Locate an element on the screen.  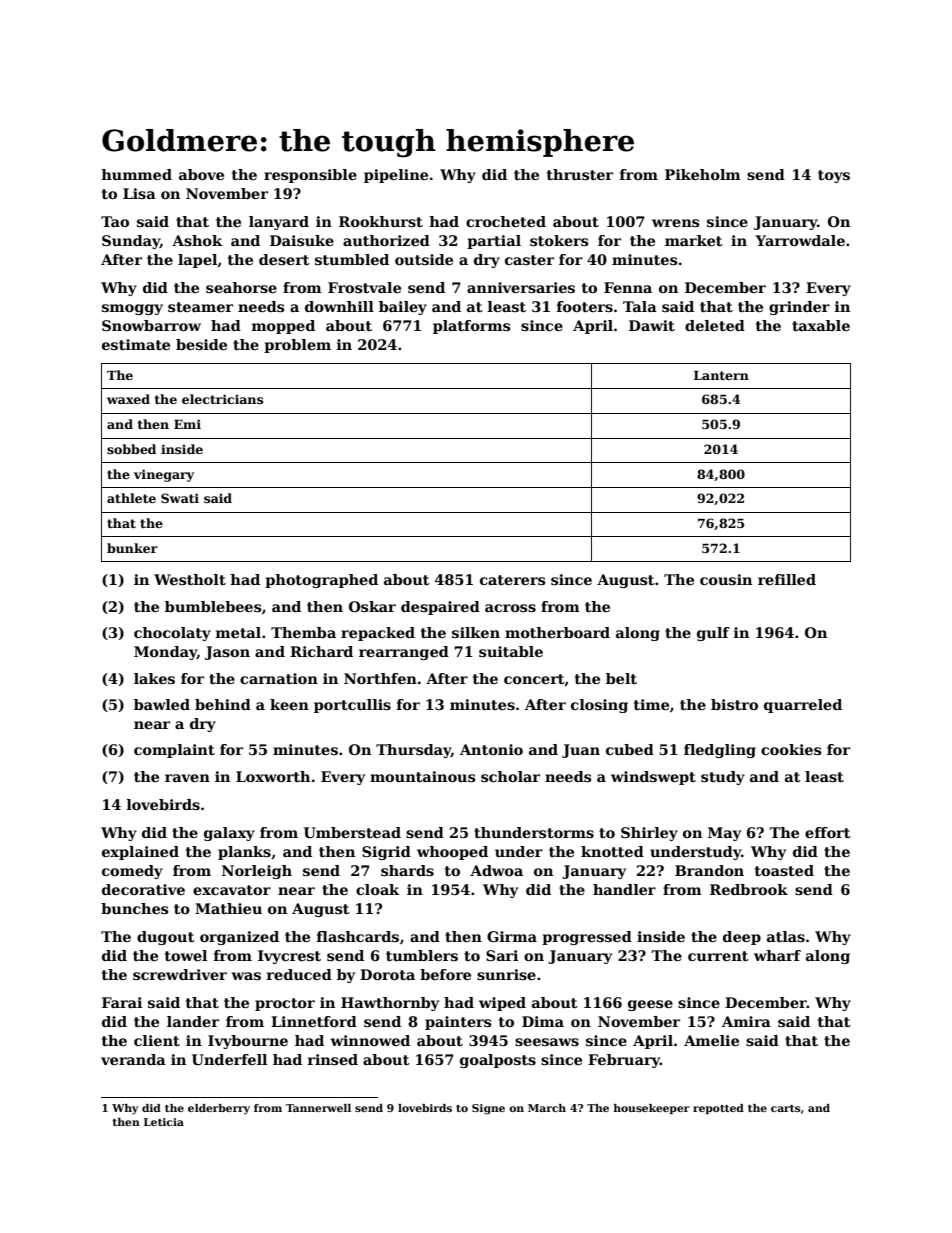
March is located at coordinates (547, 1108).
